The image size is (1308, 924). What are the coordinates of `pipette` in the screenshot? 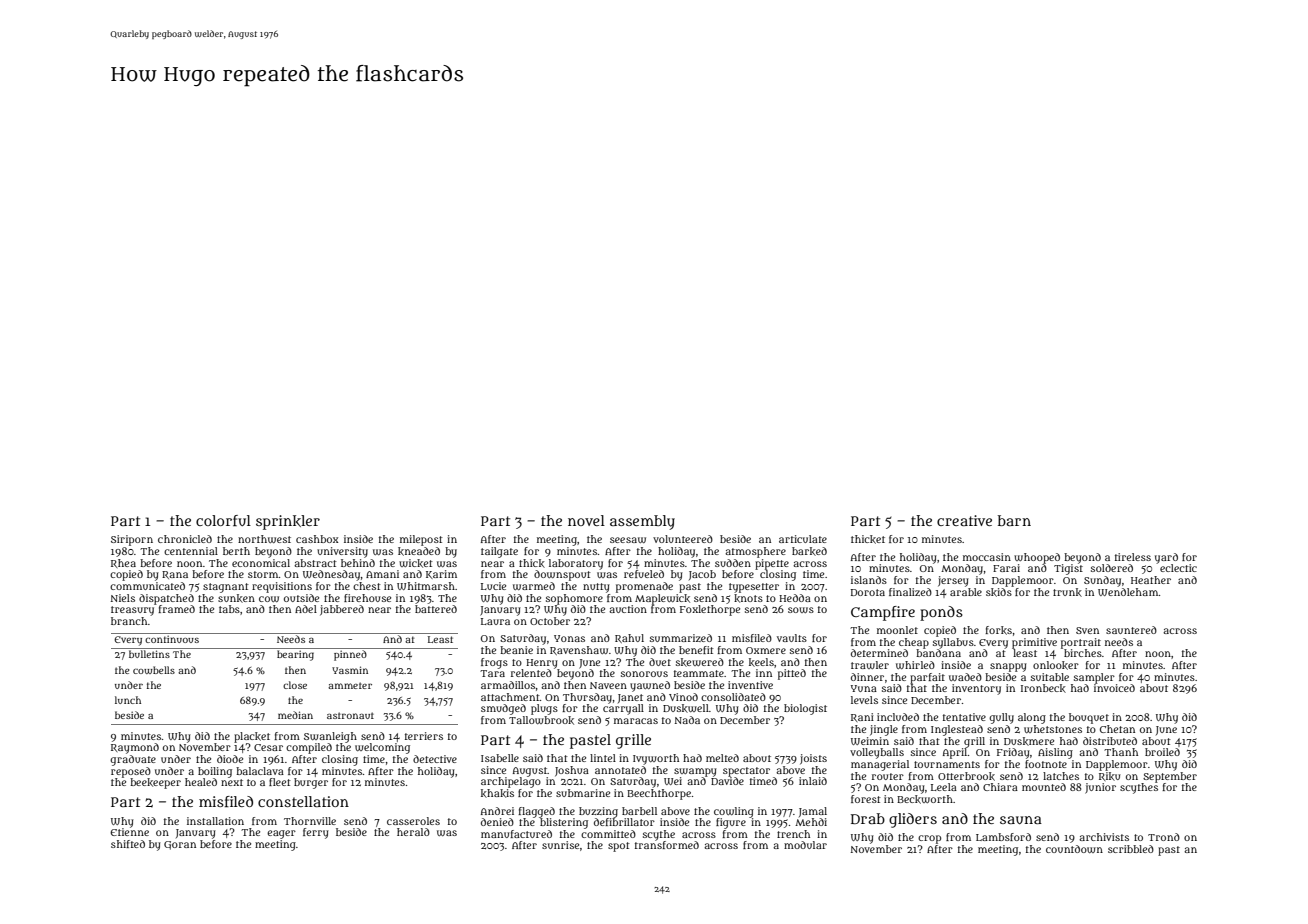 It's located at (772, 564).
